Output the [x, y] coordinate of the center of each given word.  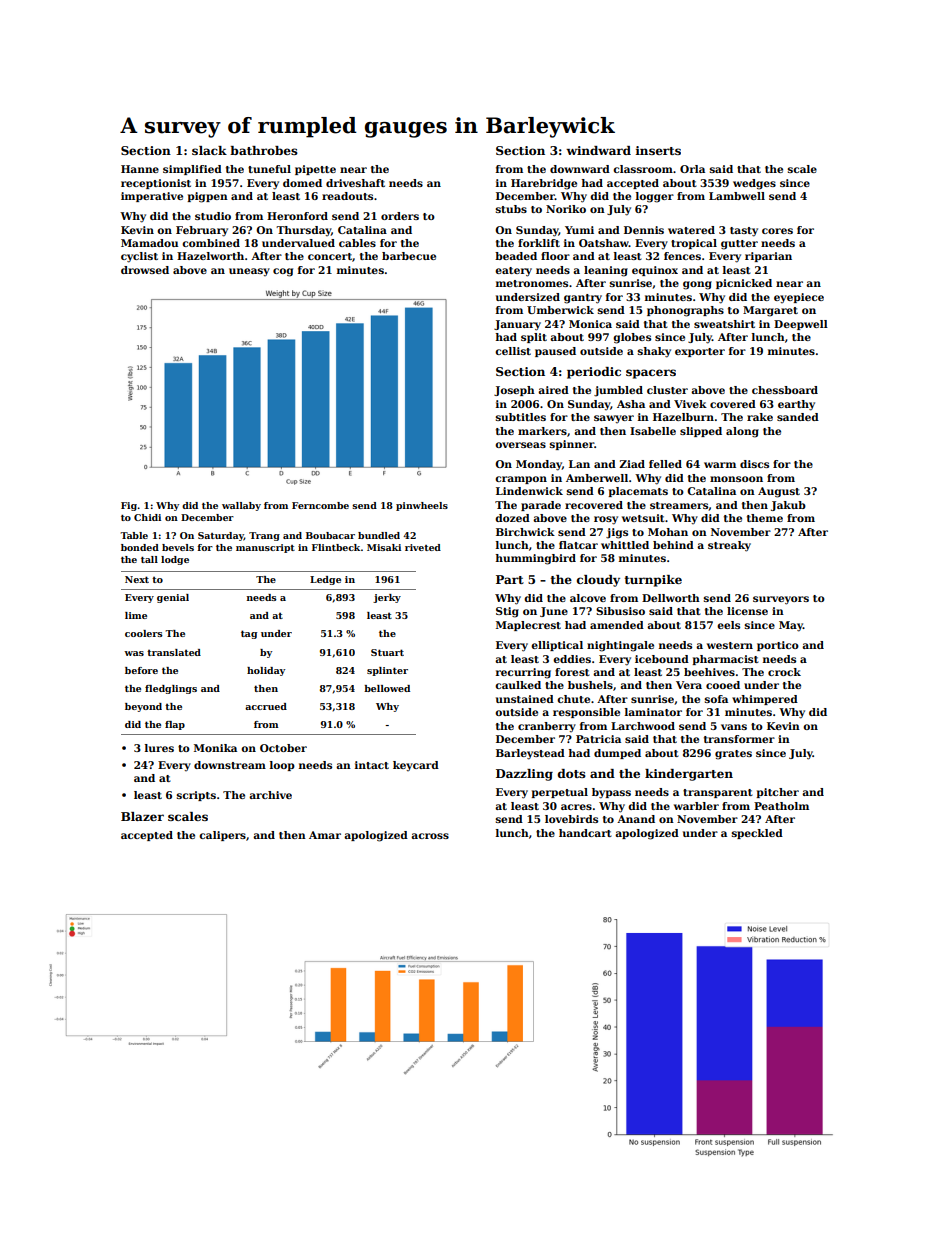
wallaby [241, 506]
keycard [416, 766]
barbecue [409, 256]
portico [778, 646]
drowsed [145, 270]
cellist [513, 351]
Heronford [297, 216]
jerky [387, 598]
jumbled [618, 391]
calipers [222, 836]
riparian [768, 257]
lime [136, 615]
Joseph [514, 391]
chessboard [785, 390]
